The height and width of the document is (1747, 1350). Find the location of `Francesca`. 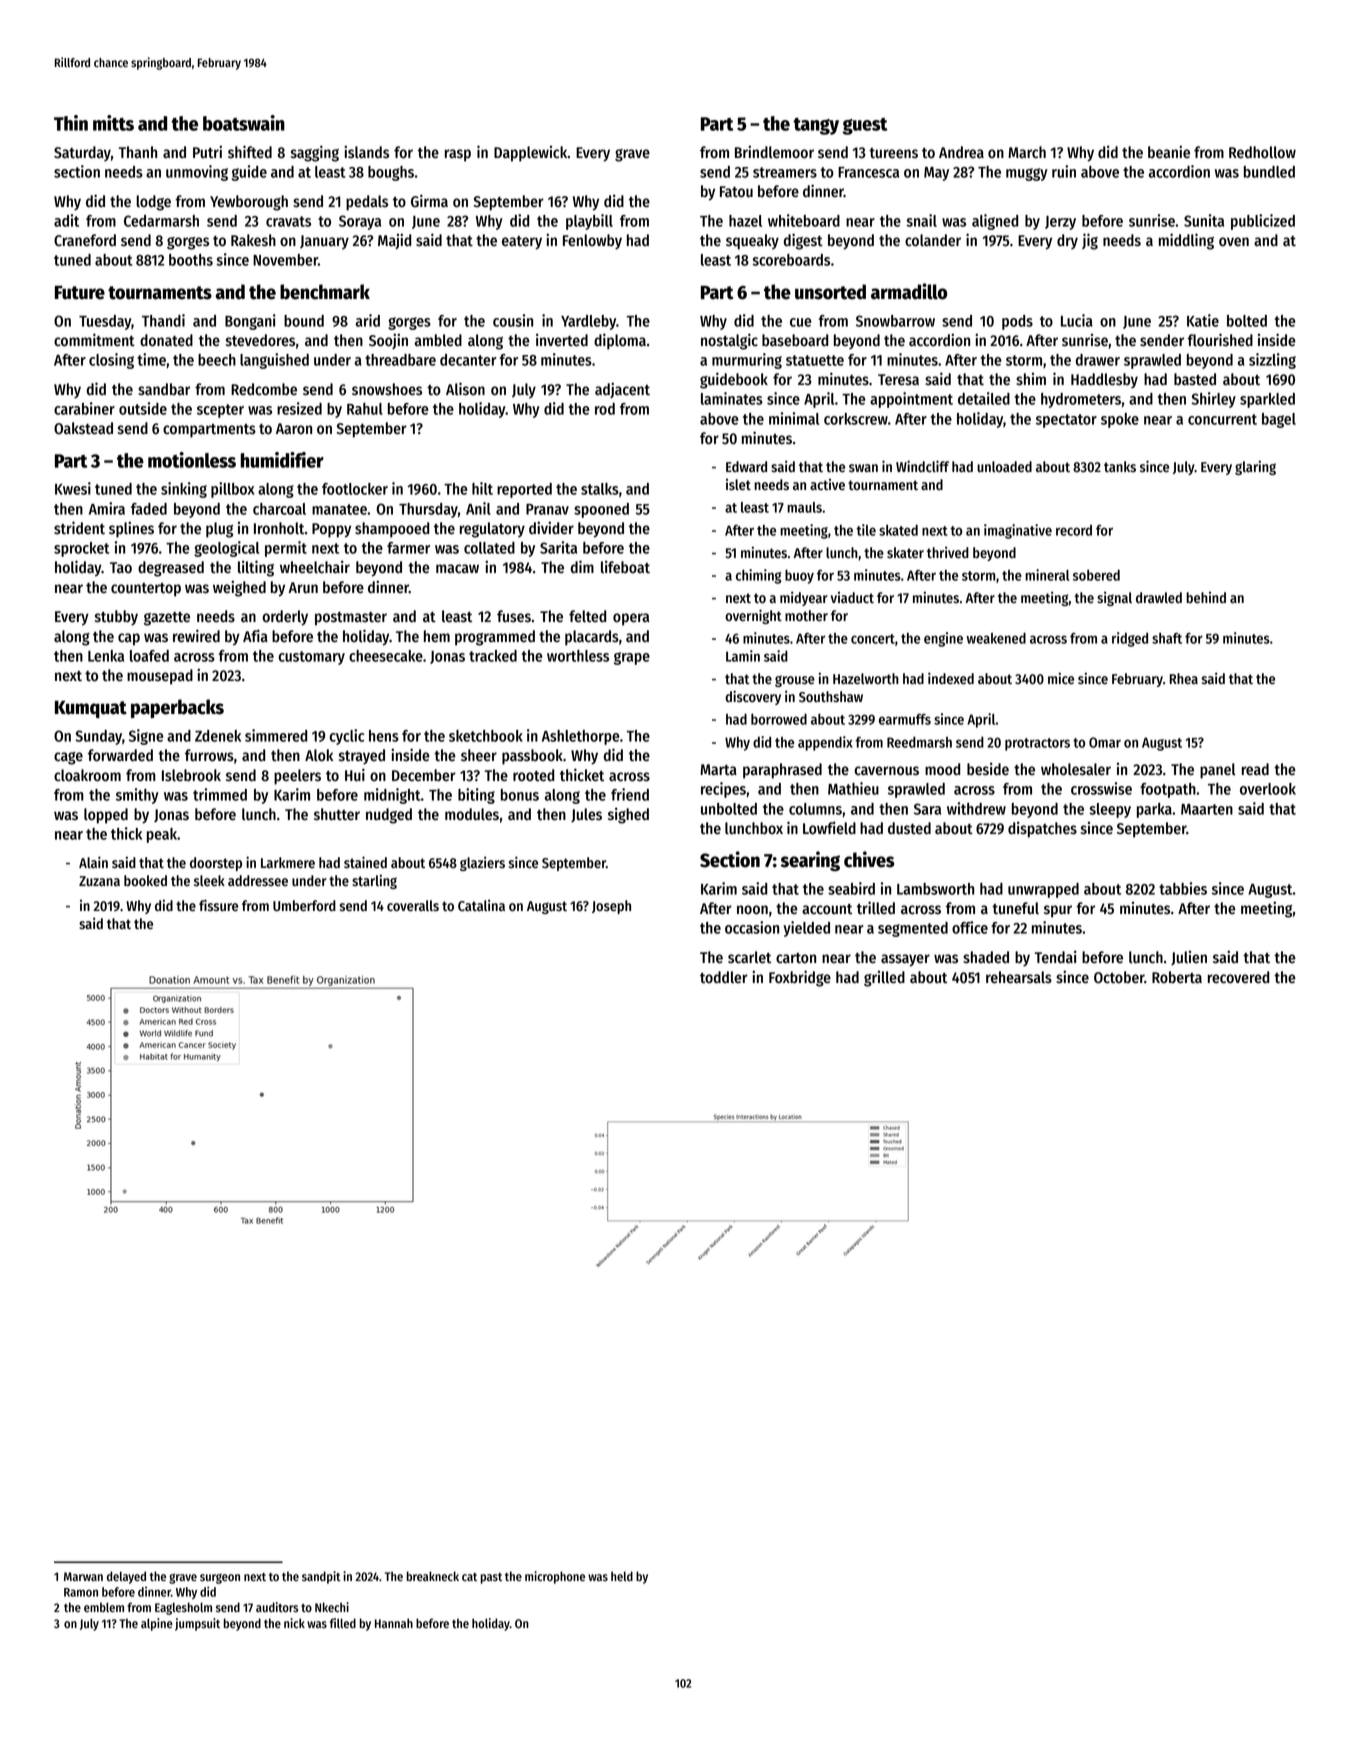

Francesca is located at coordinates (868, 172).
